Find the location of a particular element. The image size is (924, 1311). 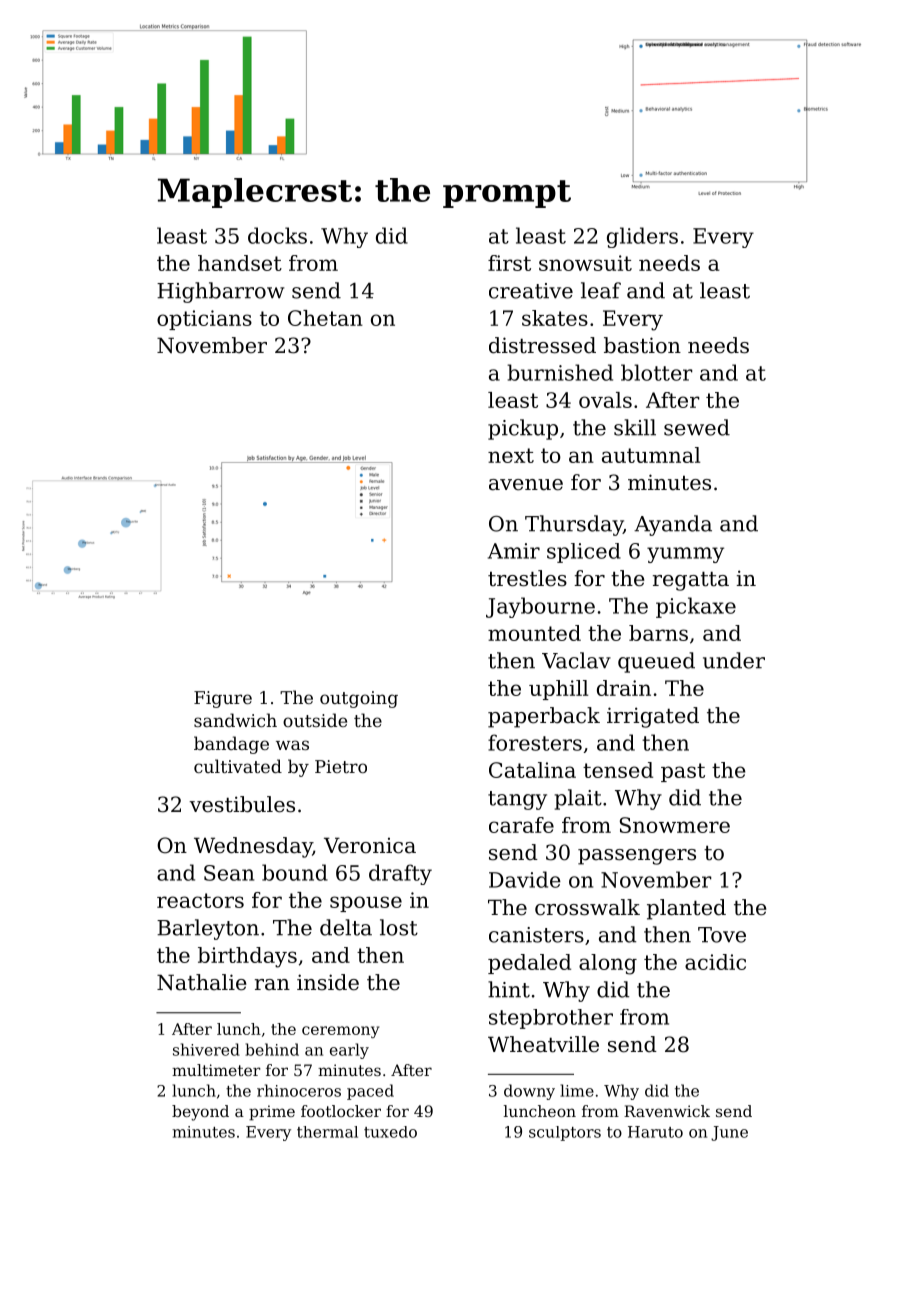

vestibules is located at coordinates (242, 804).
